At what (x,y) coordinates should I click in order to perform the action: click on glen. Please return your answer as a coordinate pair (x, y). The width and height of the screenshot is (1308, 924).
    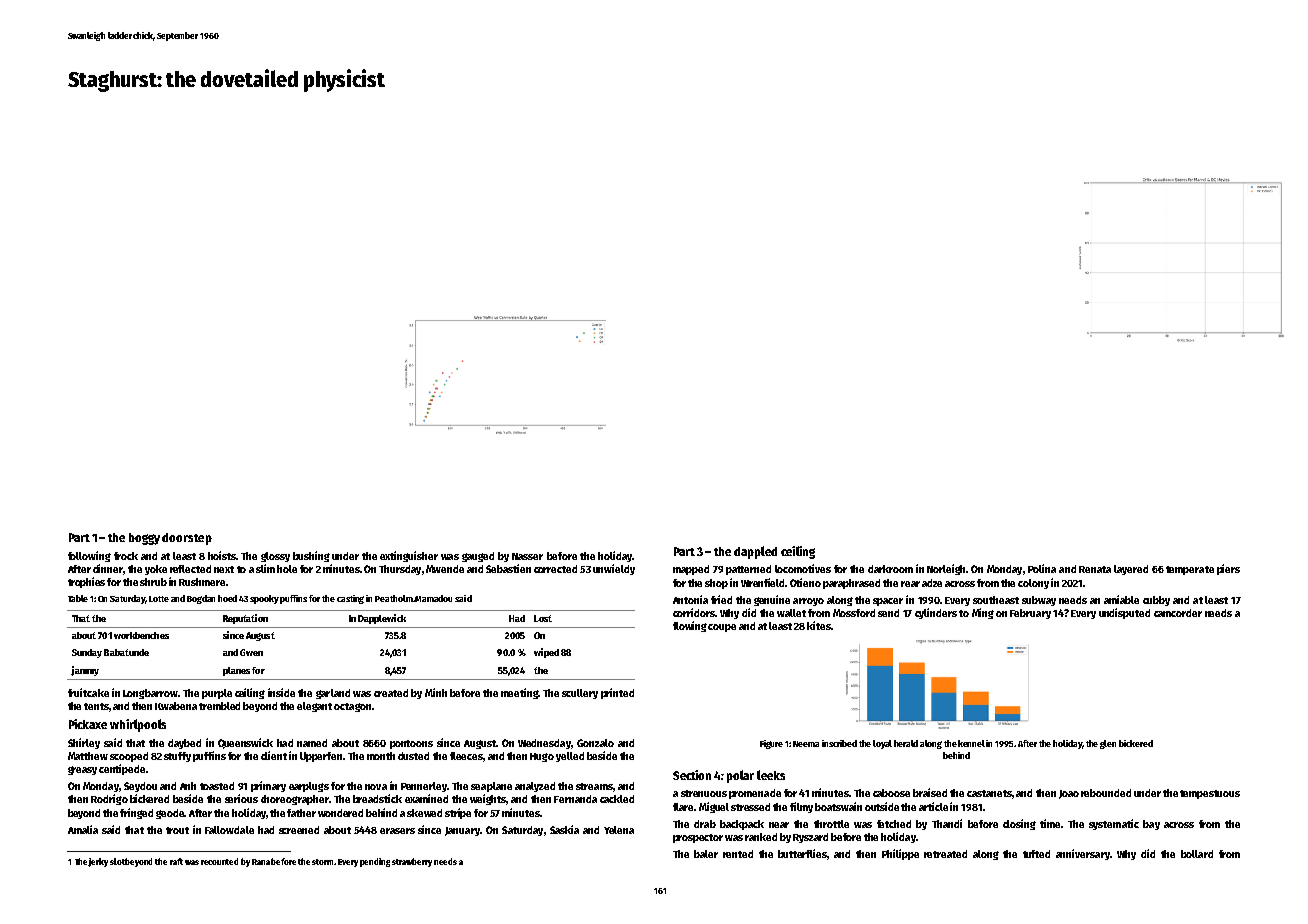
    Looking at the image, I should click on (1108, 744).
